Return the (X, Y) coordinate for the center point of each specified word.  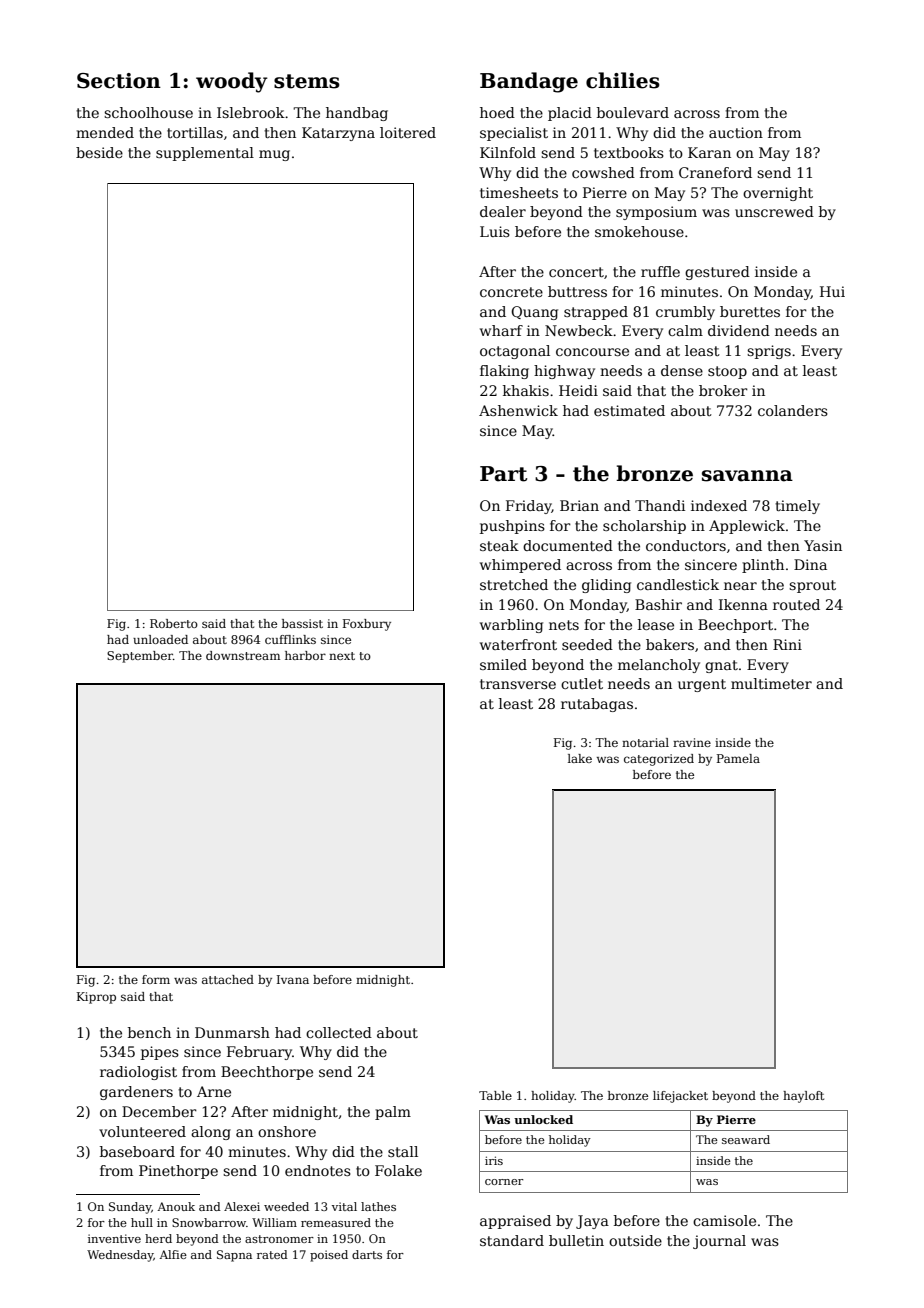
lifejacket (680, 1097)
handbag (357, 114)
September (140, 657)
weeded (286, 1206)
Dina (810, 564)
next (342, 656)
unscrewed (774, 211)
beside (99, 152)
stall (403, 1151)
